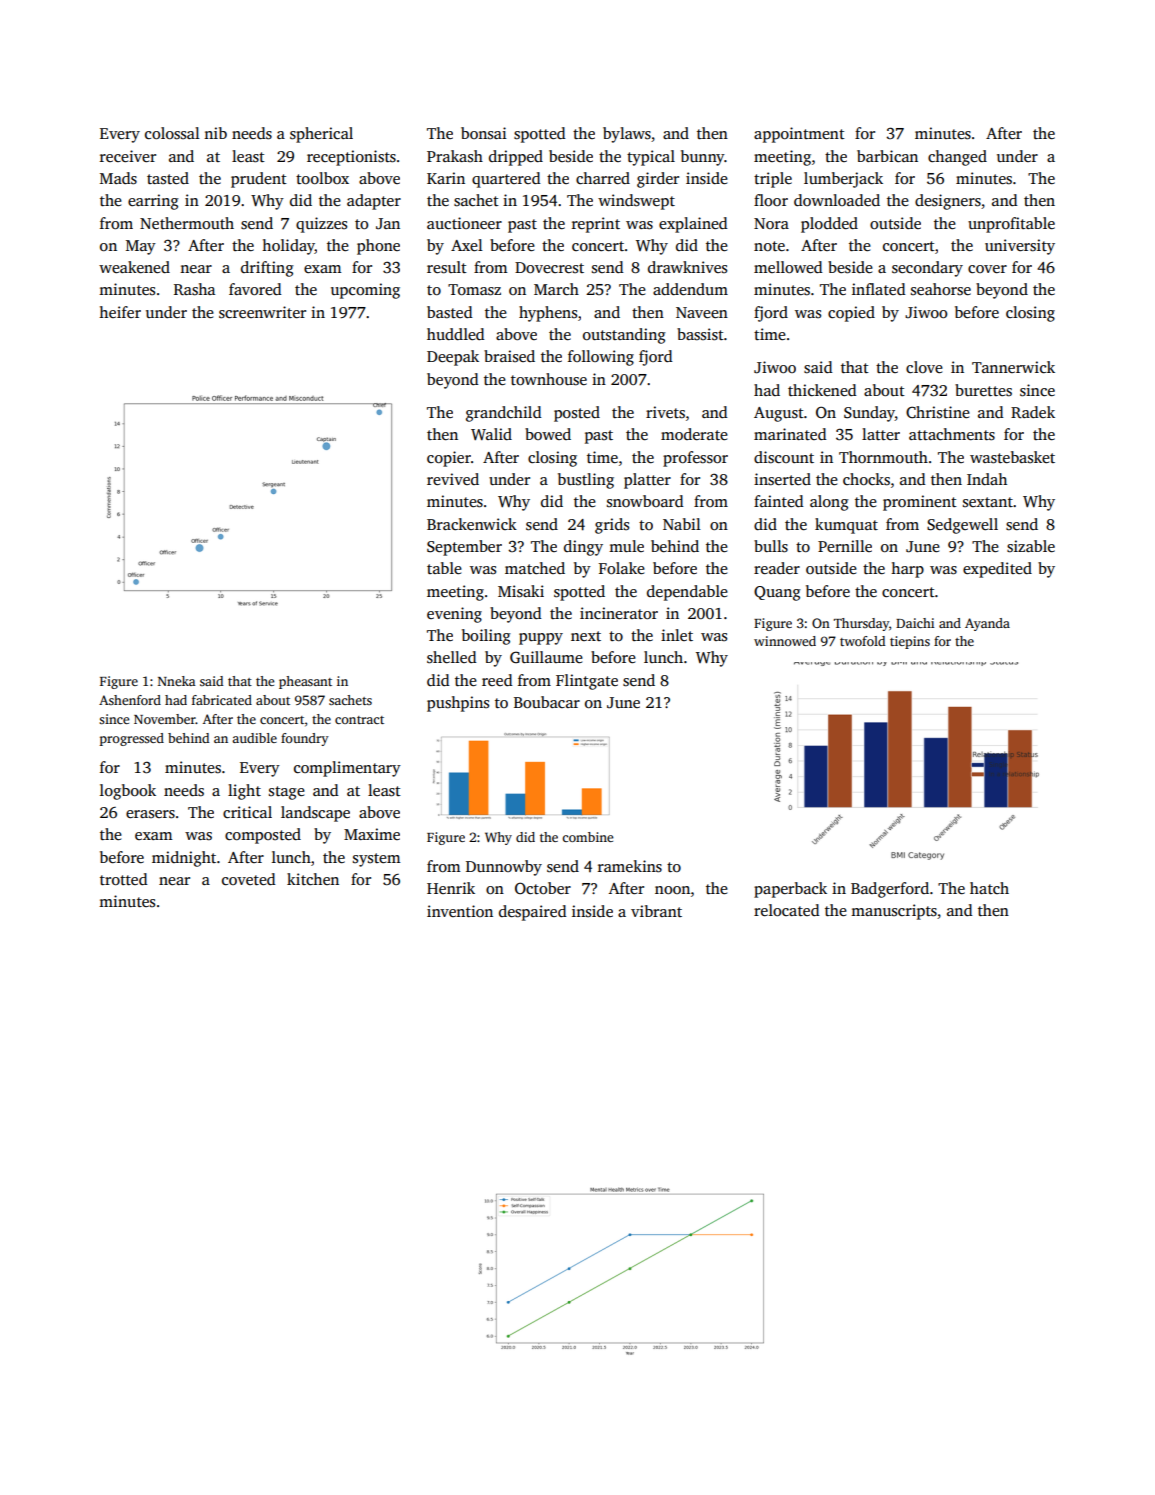  I want to click on coveted, so click(249, 879).
